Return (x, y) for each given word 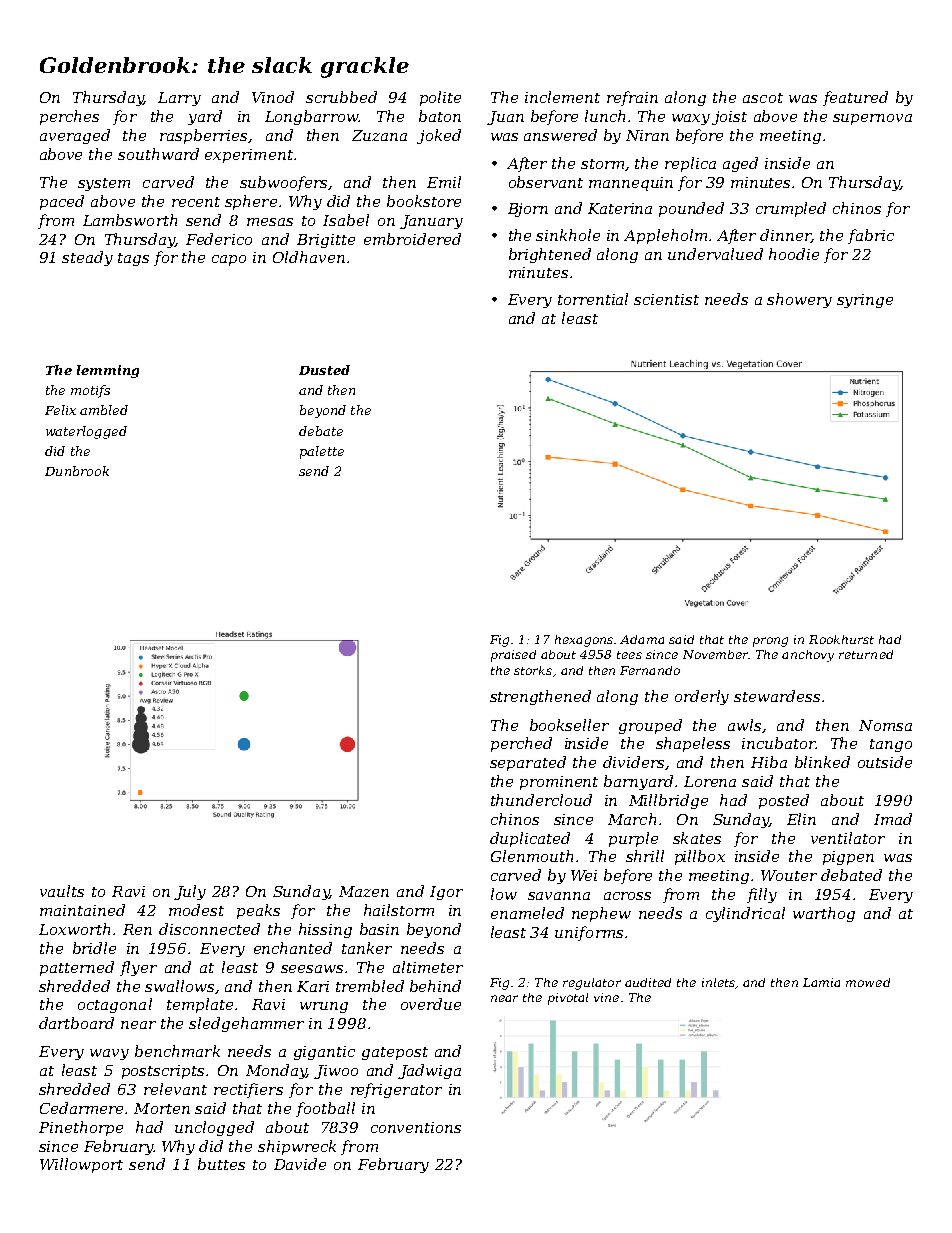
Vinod (273, 97)
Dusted (324, 370)
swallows (179, 986)
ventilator (848, 838)
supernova (872, 119)
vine (606, 997)
